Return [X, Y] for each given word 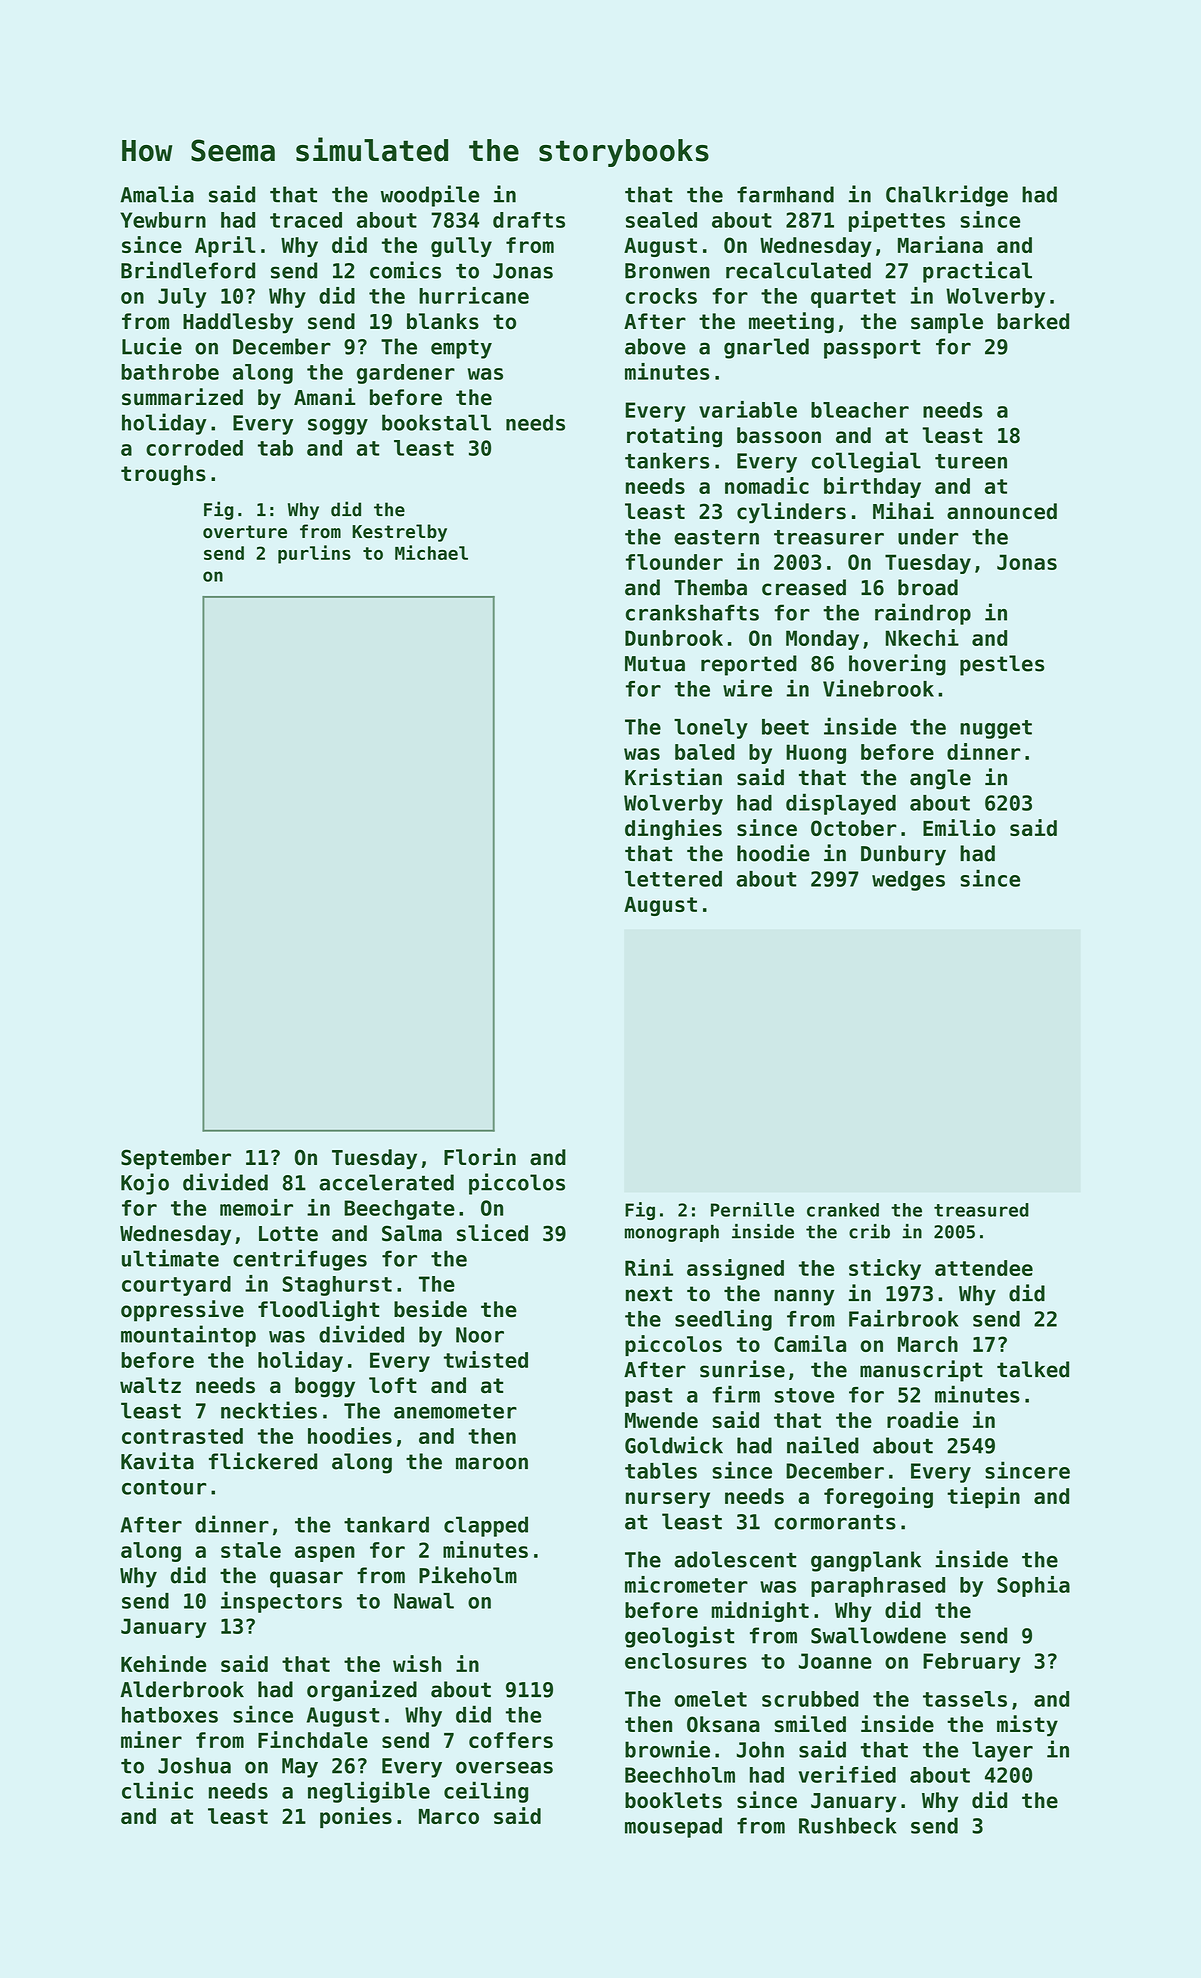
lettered [673, 879]
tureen [971, 461]
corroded [194, 448]
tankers [667, 460]
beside [430, 1309]
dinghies [673, 829]
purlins [314, 554]
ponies [356, 1817]
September [176, 1159]
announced [1002, 511]
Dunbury [903, 855]
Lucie [152, 346]
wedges [908, 881]
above [655, 346]
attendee [984, 1268]
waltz [150, 1385]
